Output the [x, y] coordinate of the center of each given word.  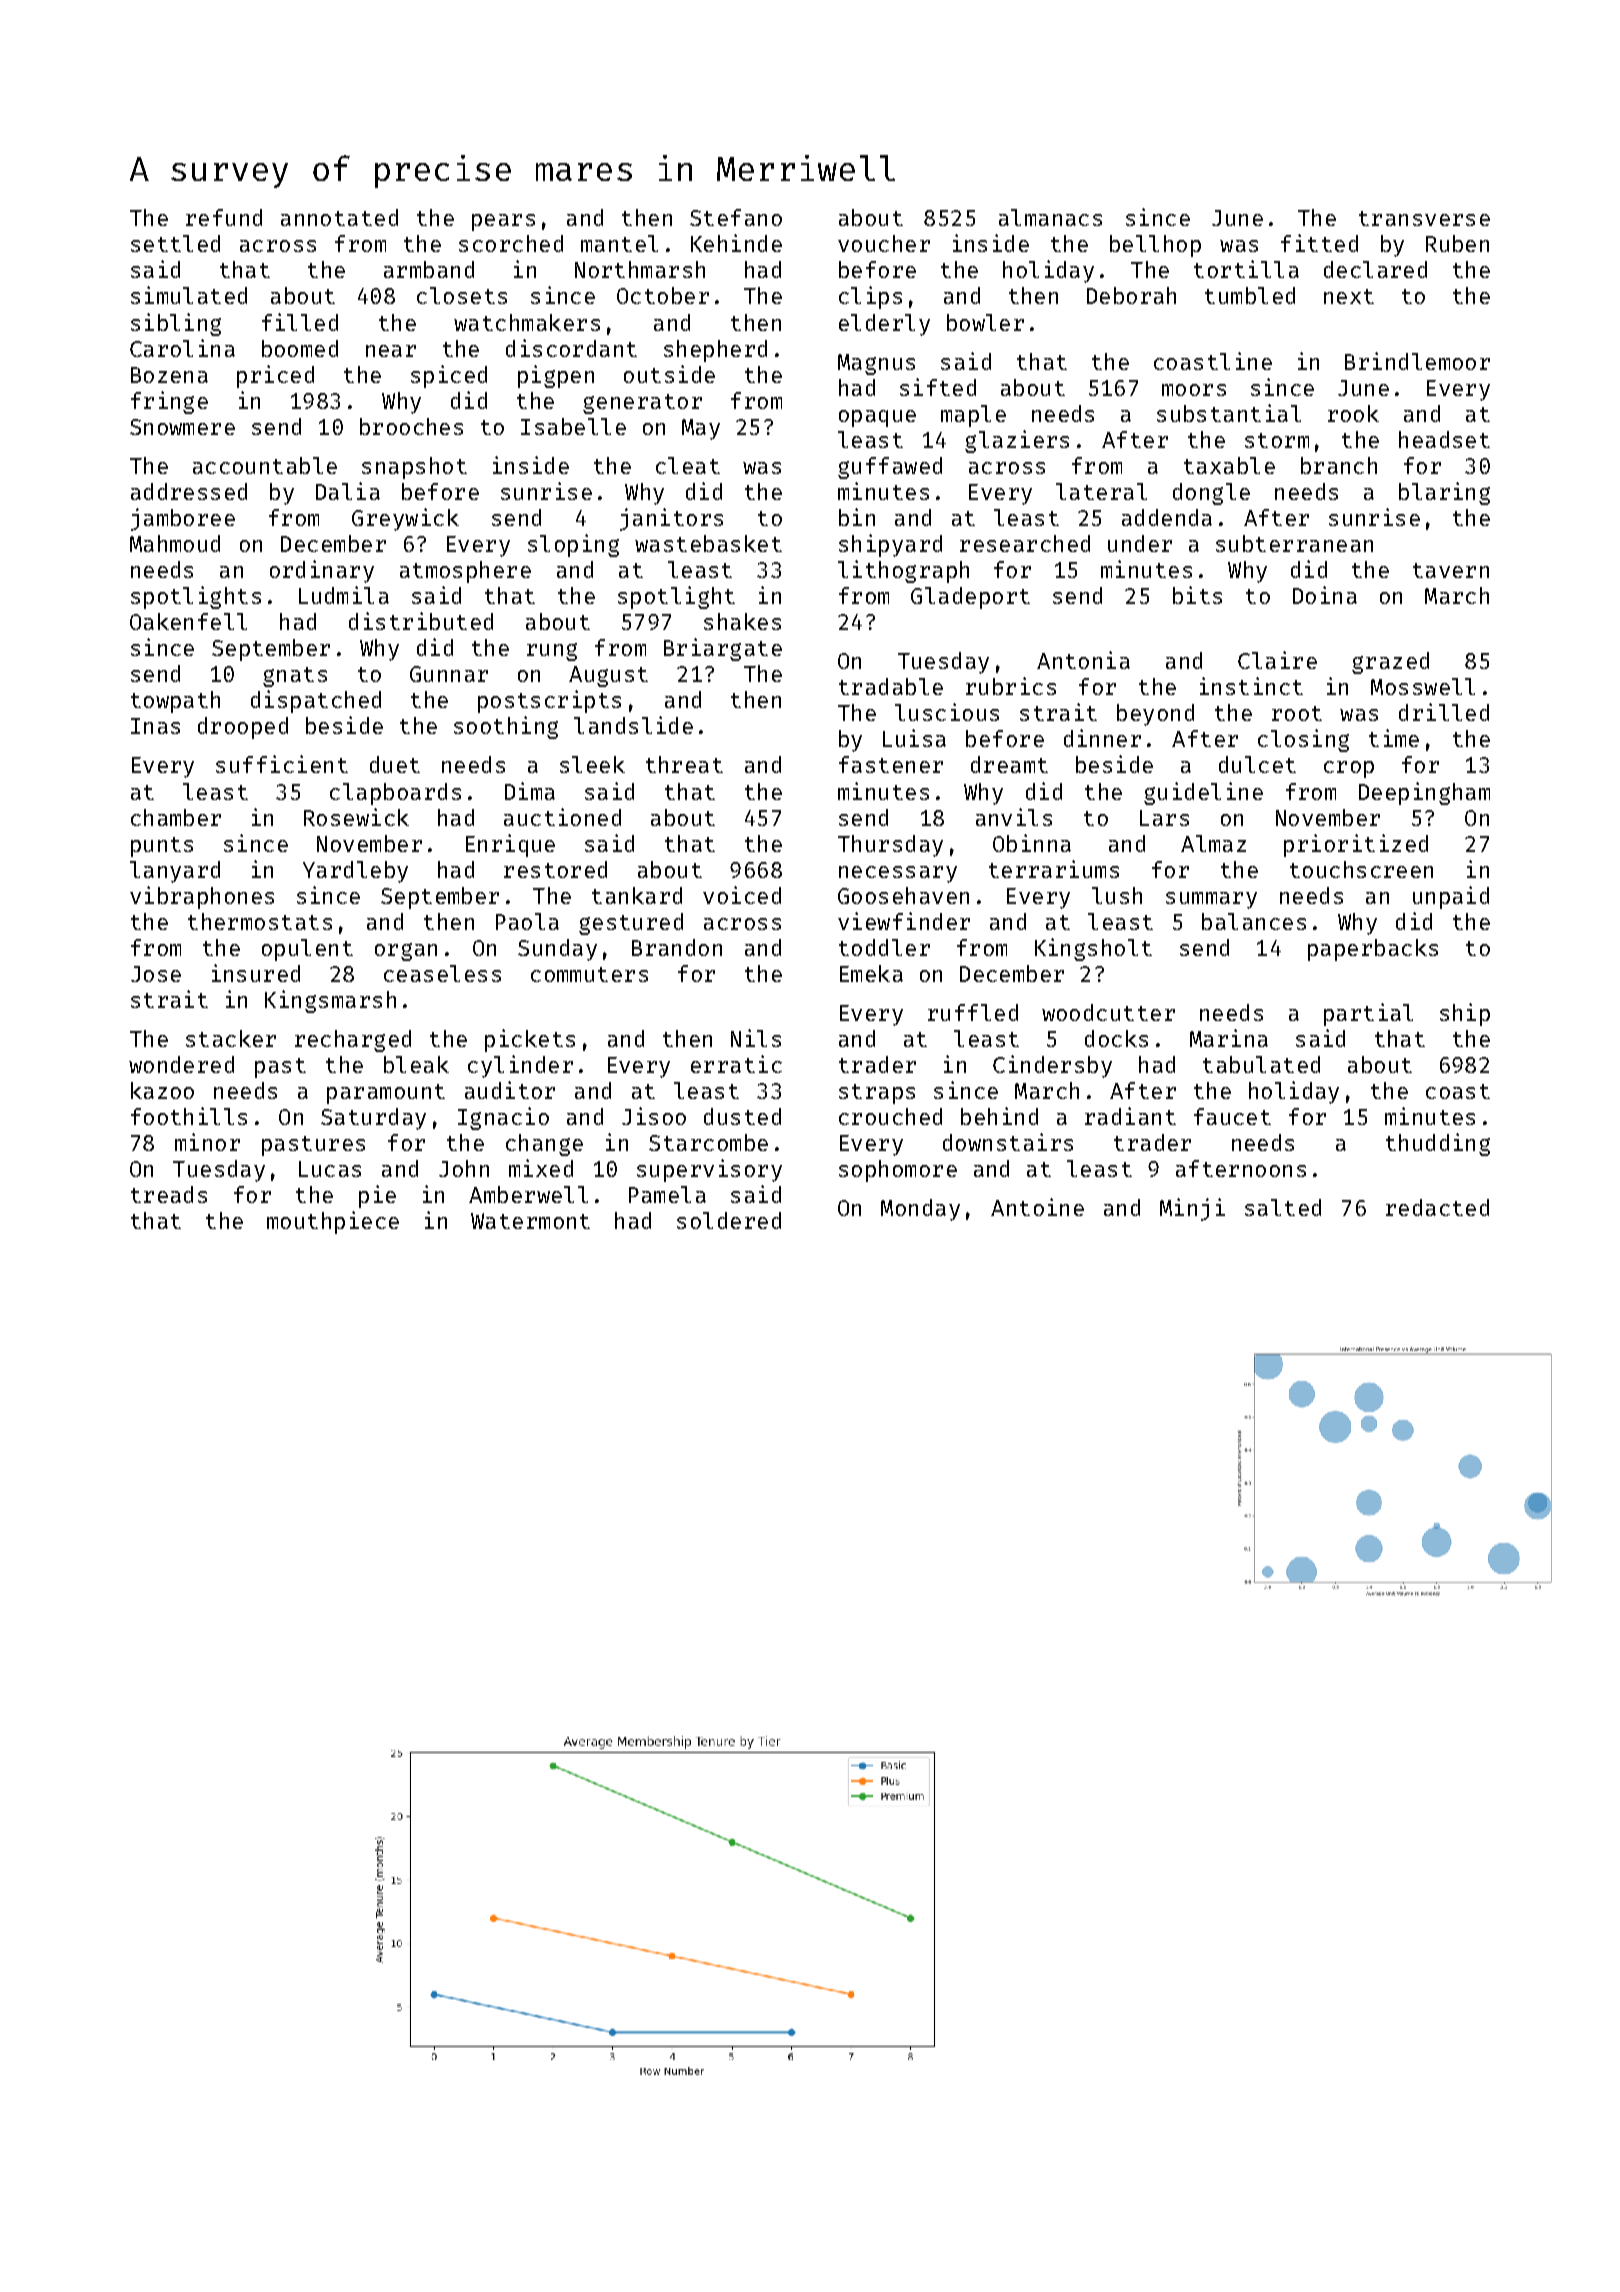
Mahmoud [175, 543]
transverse [1424, 218]
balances [1254, 921]
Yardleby [355, 872]
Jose [156, 974]
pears [503, 222]
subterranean [1294, 543]
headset [1444, 439]
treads [169, 1194]
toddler [884, 947]
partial [1368, 1014]
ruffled [973, 1012]
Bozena [169, 375]
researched [1025, 543]
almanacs [1050, 217]
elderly [884, 325]
